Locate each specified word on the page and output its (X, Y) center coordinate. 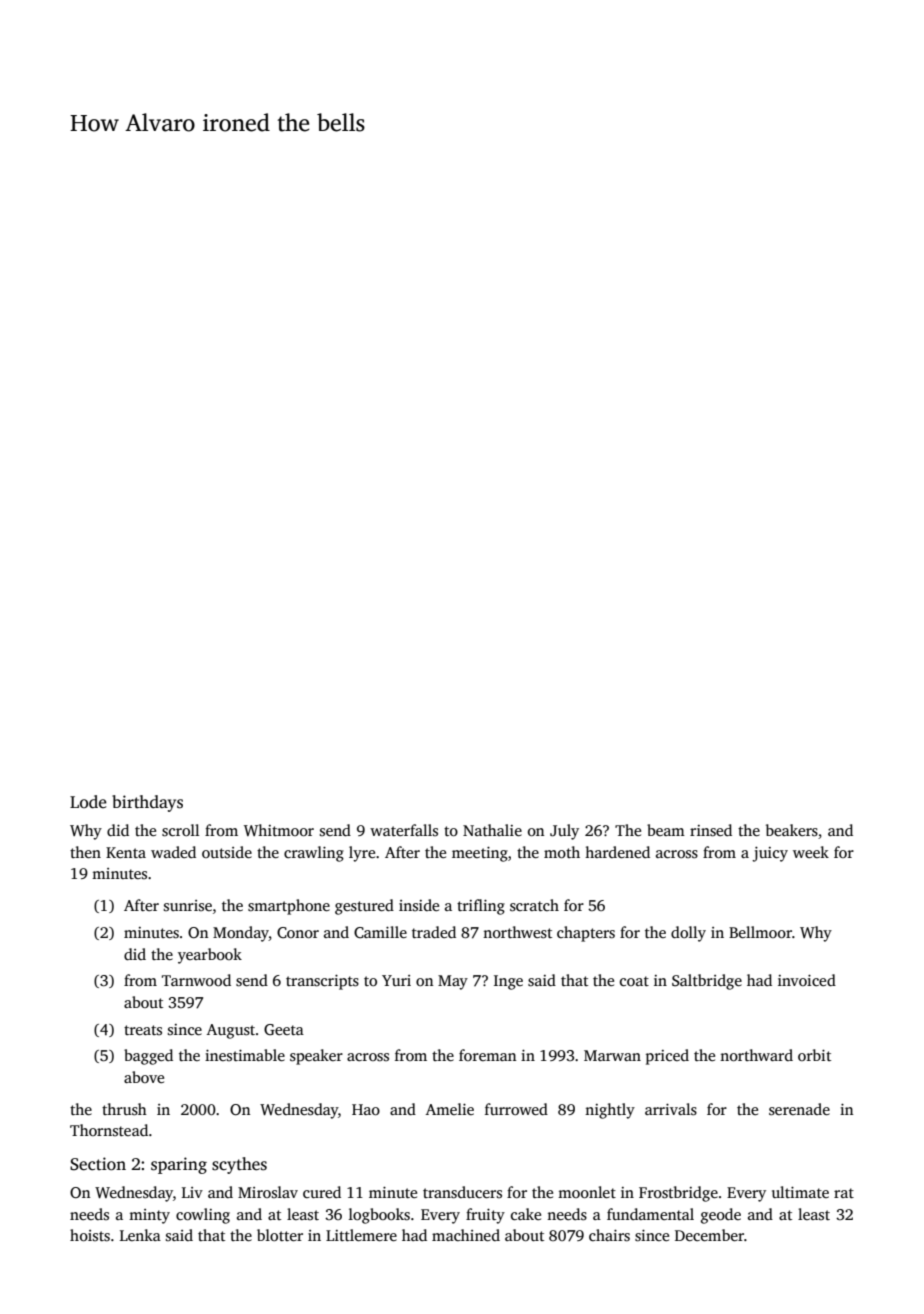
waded (173, 852)
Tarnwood (196, 980)
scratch (534, 905)
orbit (814, 1055)
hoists (90, 1235)
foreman (487, 1055)
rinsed (711, 830)
